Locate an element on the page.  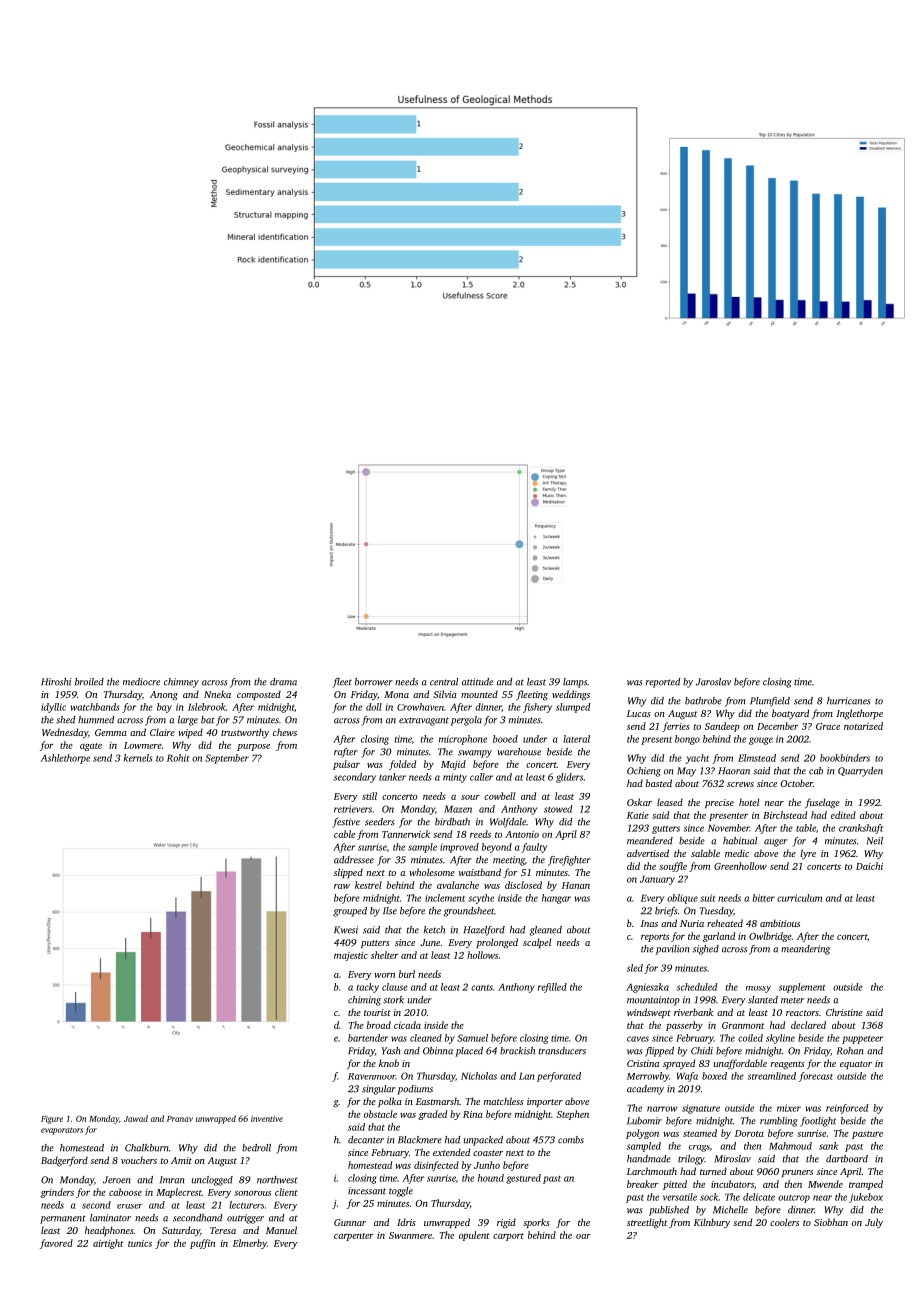
scalpel is located at coordinates (537, 943).
